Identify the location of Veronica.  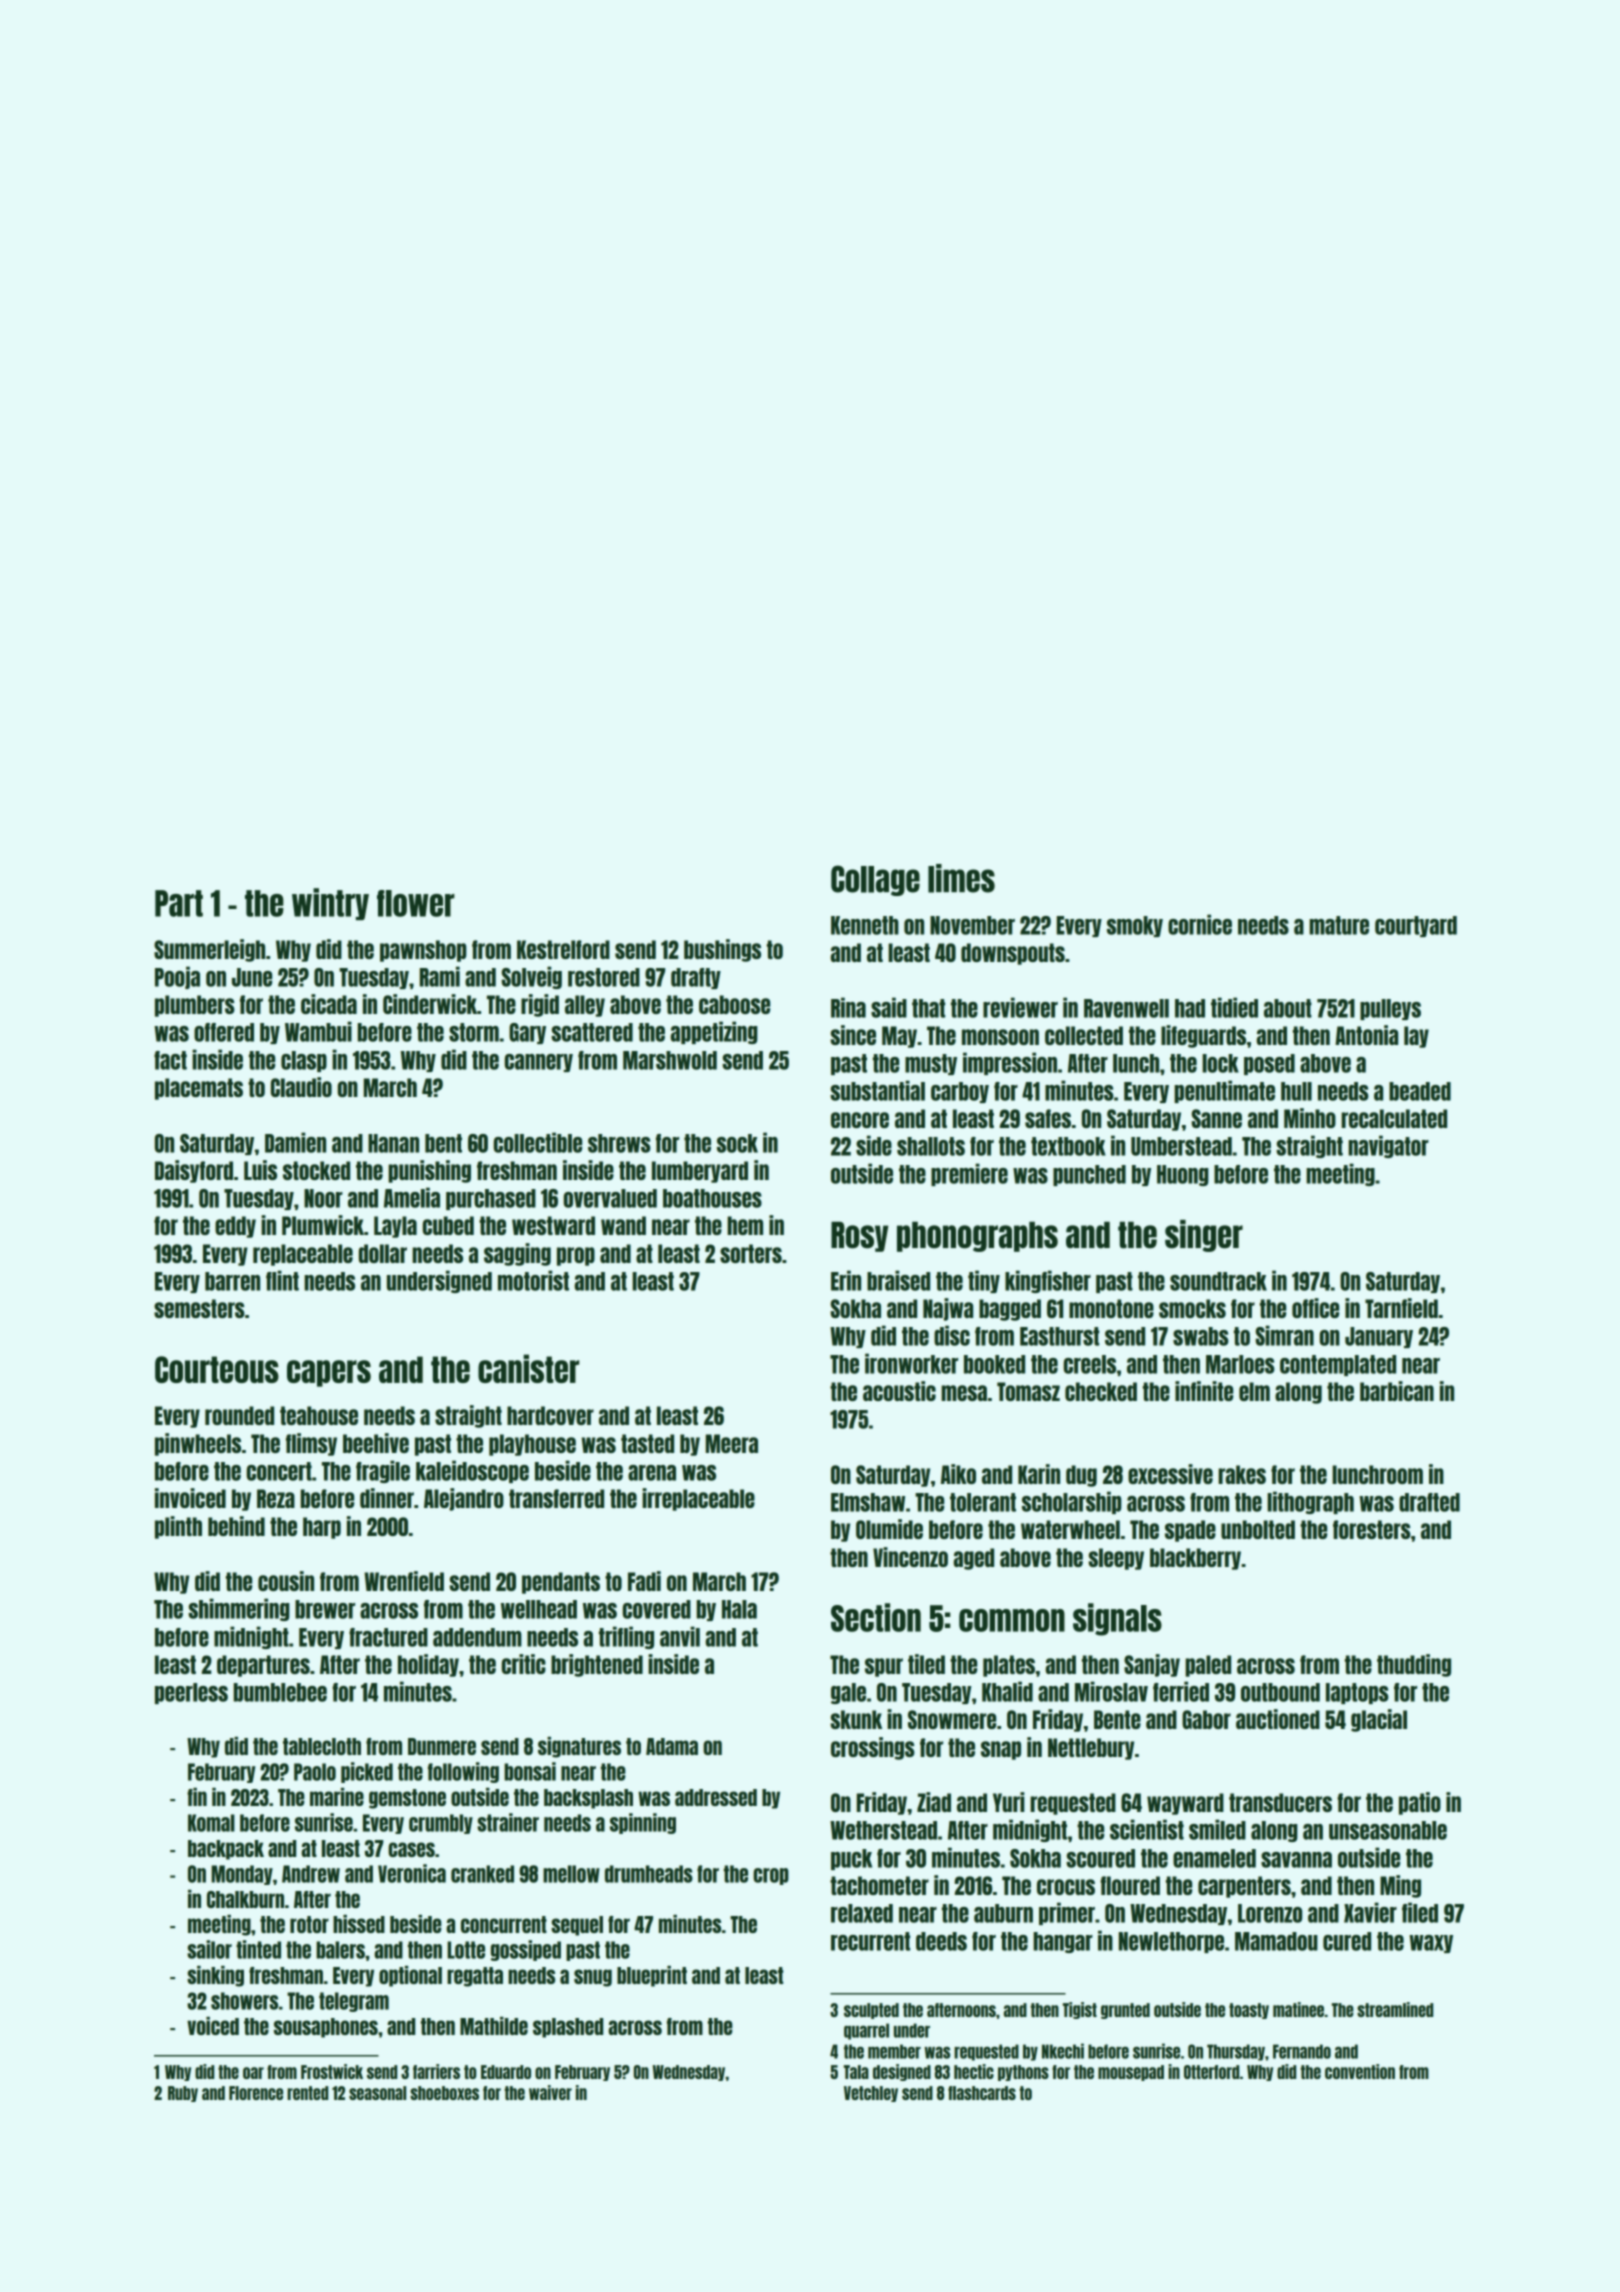
(412, 1873).
